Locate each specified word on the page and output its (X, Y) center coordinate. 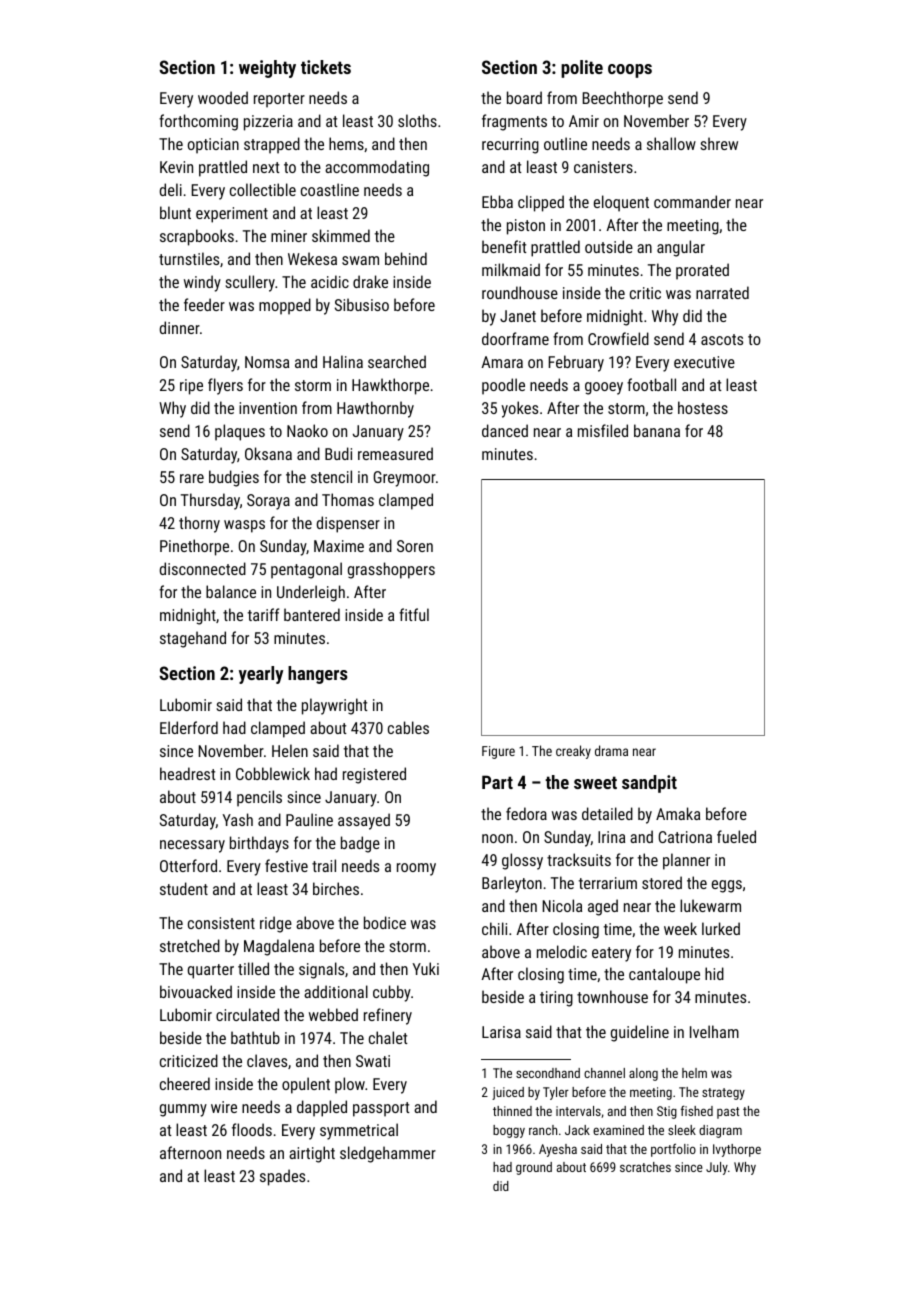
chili (494, 928)
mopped (285, 306)
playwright (335, 706)
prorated (702, 271)
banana (657, 430)
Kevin (176, 167)
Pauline (309, 819)
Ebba (497, 201)
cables (408, 727)
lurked (721, 928)
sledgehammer (388, 1154)
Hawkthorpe (390, 386)
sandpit (649, 784)
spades (282, 1177)
